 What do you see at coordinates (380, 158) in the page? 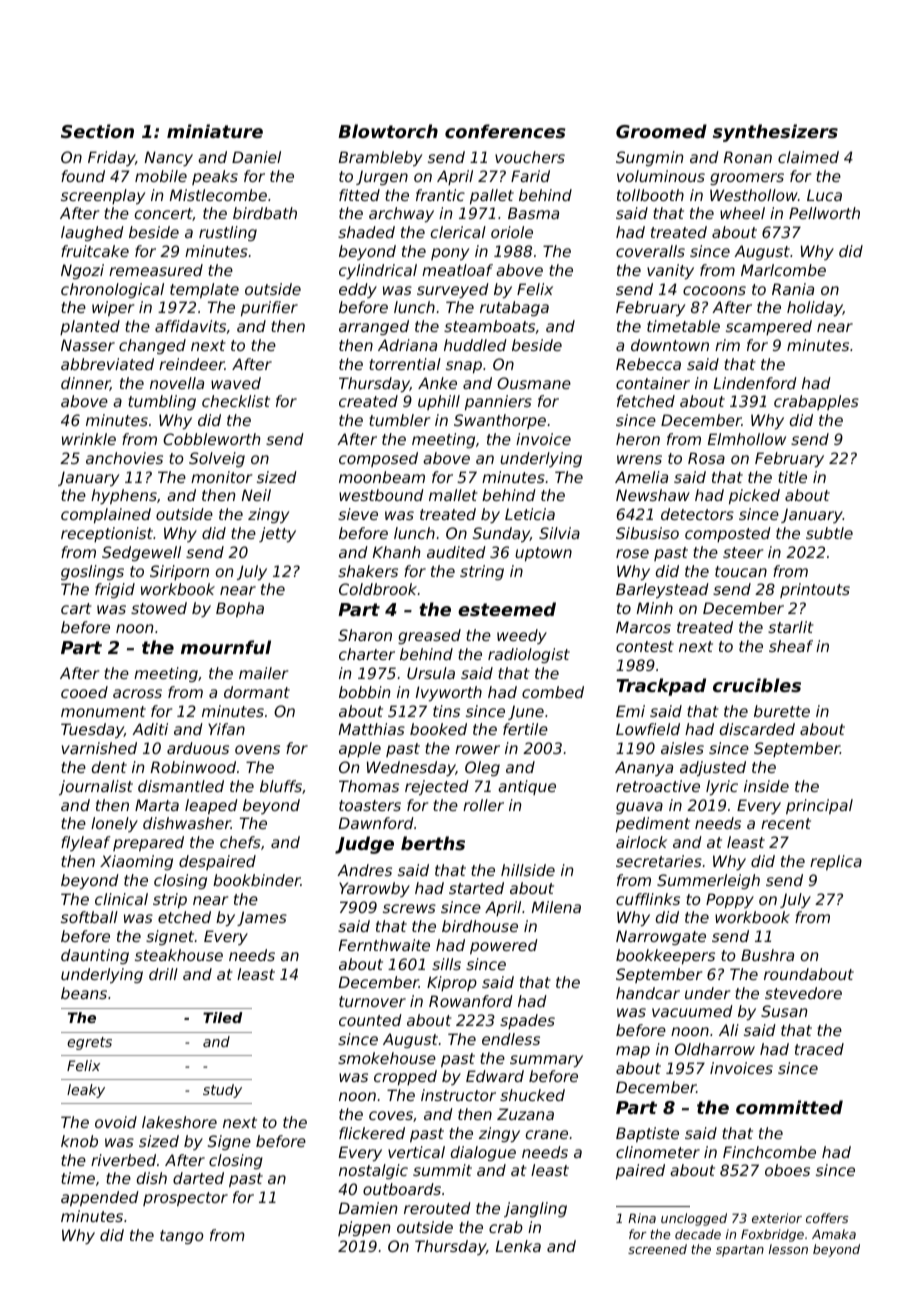
I see `Brambleby` at bounding box center [380, 158].
